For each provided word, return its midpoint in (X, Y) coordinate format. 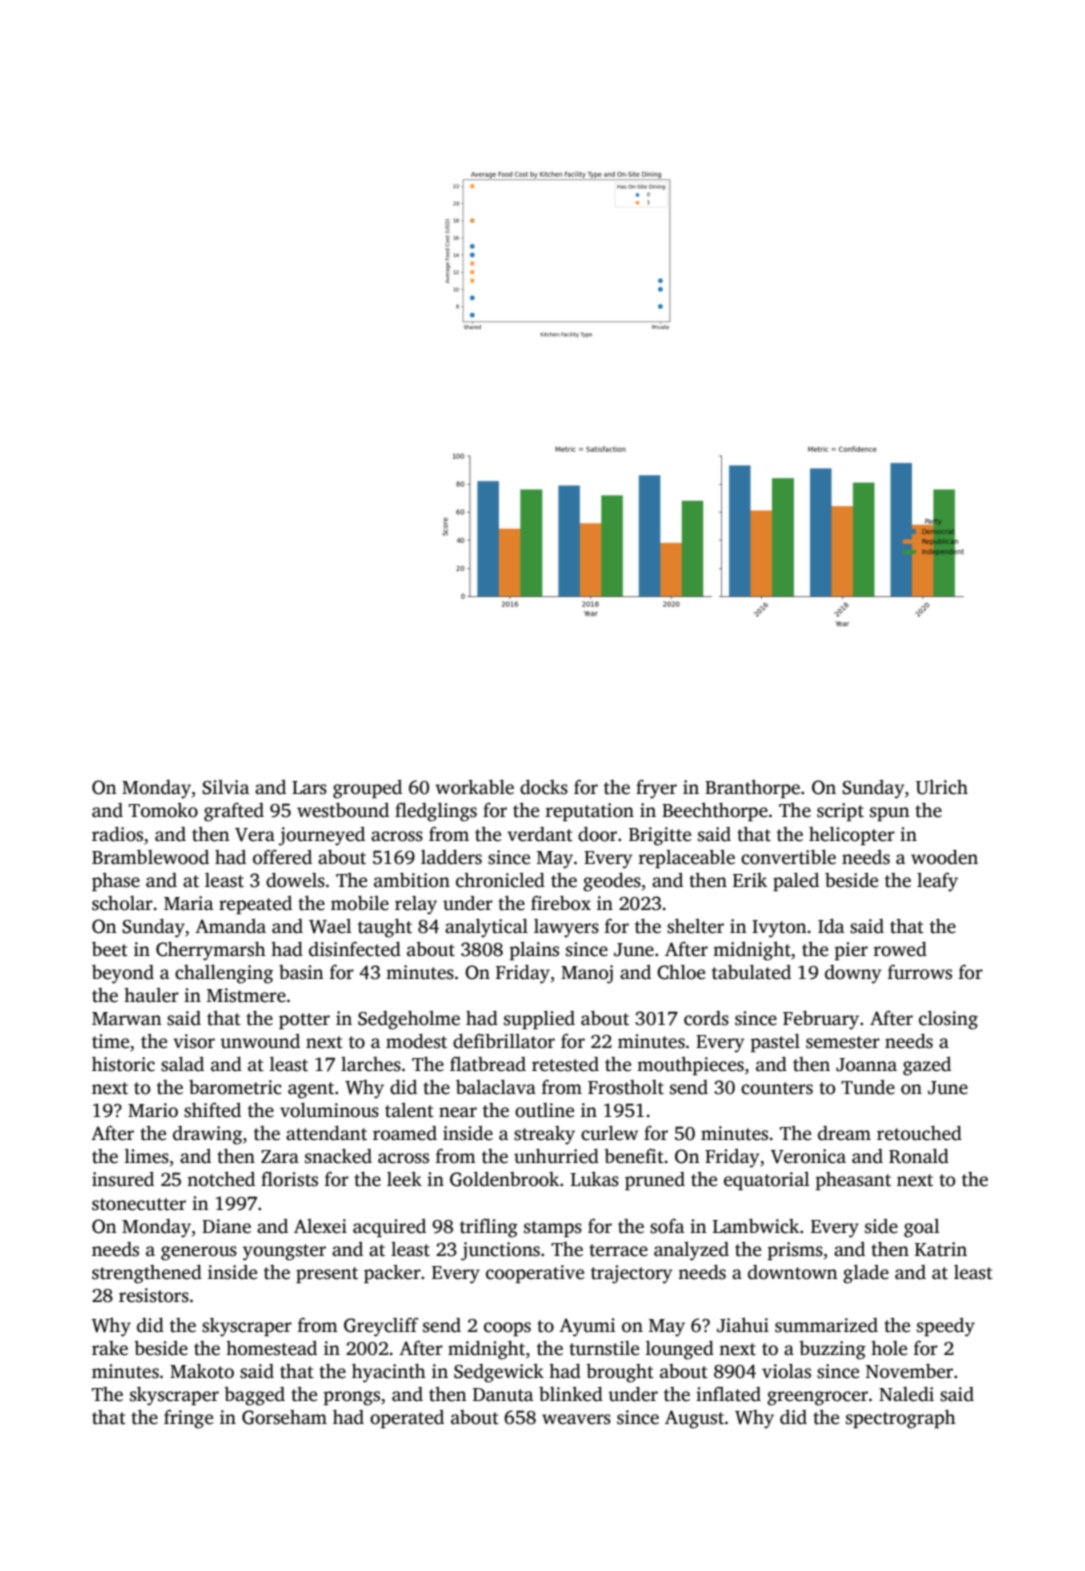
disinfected (355, 949)
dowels (295, 880)
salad (182, 1064)
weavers (576, 1419)
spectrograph (901, 1419)
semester (843, 1042)
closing (948, 1020)
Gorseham (284, 1417)
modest (416, 1041)
